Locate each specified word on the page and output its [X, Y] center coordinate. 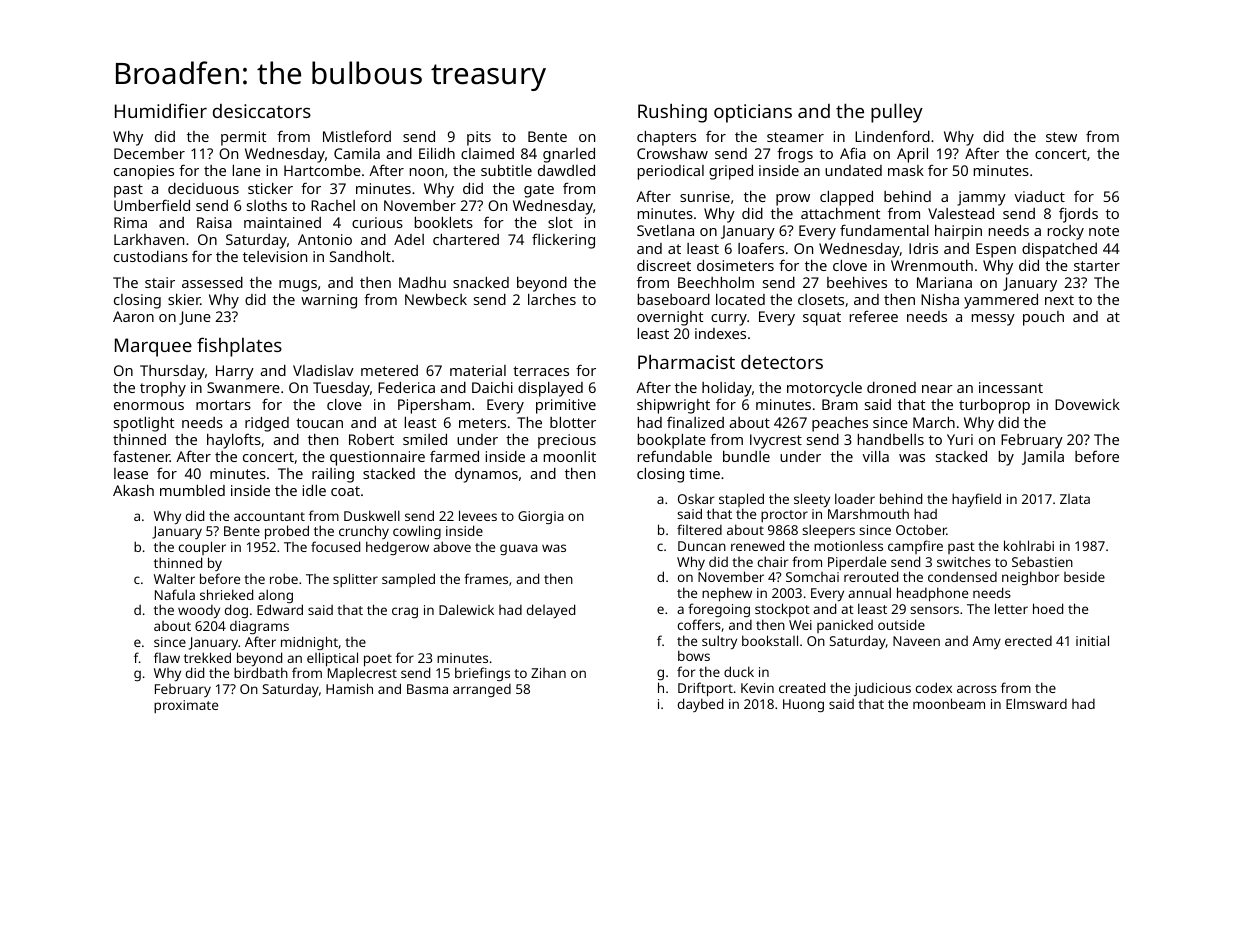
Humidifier [161, 110]
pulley [897, 113]
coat [345, 491]
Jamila [1043, 458]
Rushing [672, 113]
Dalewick [466, 609]
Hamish [349, 688]
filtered [699, 529]
